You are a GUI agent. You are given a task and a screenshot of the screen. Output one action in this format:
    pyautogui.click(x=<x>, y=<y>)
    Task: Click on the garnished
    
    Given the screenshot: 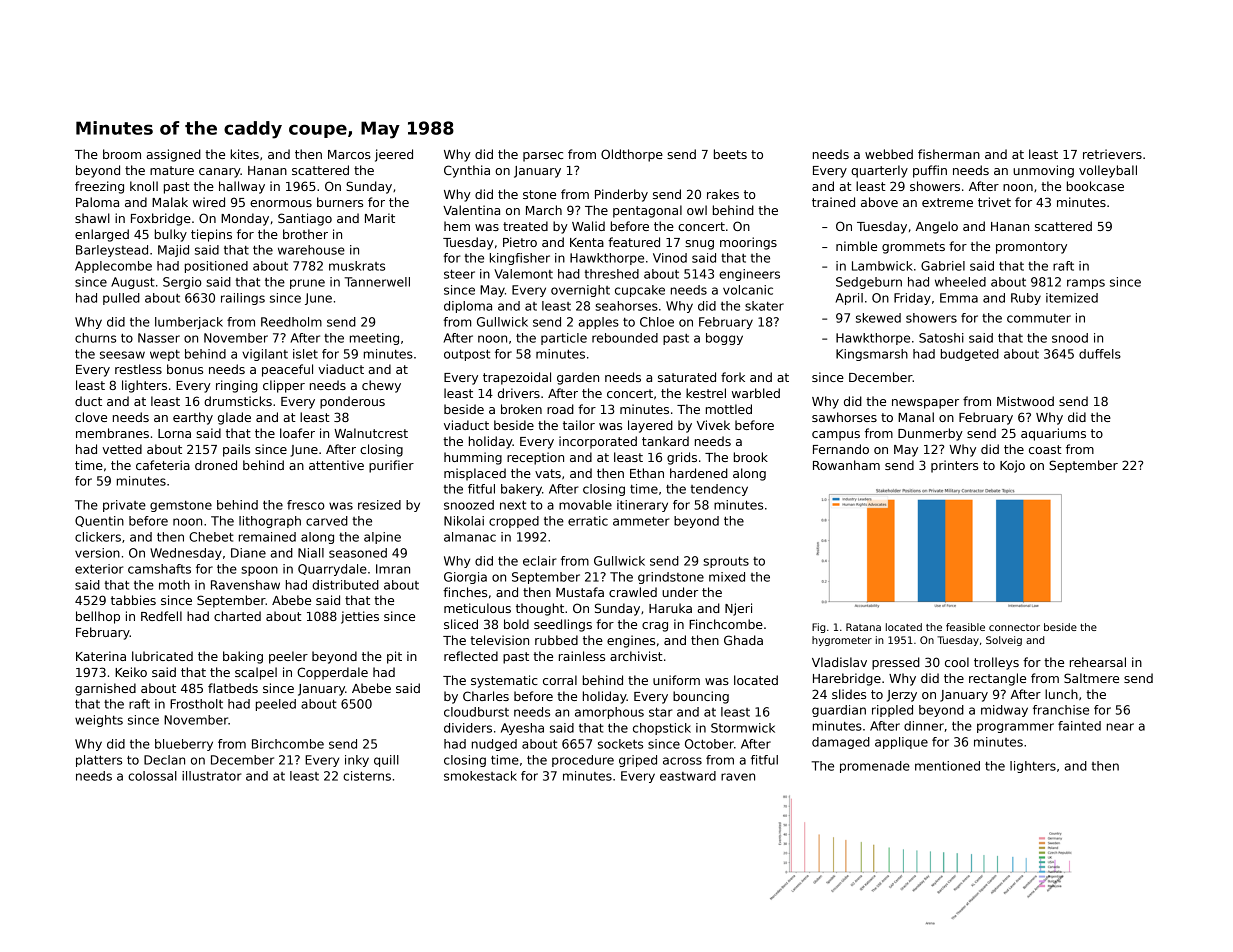 What is the action you would take?
    pyautogui.click(x=105, y=689)
